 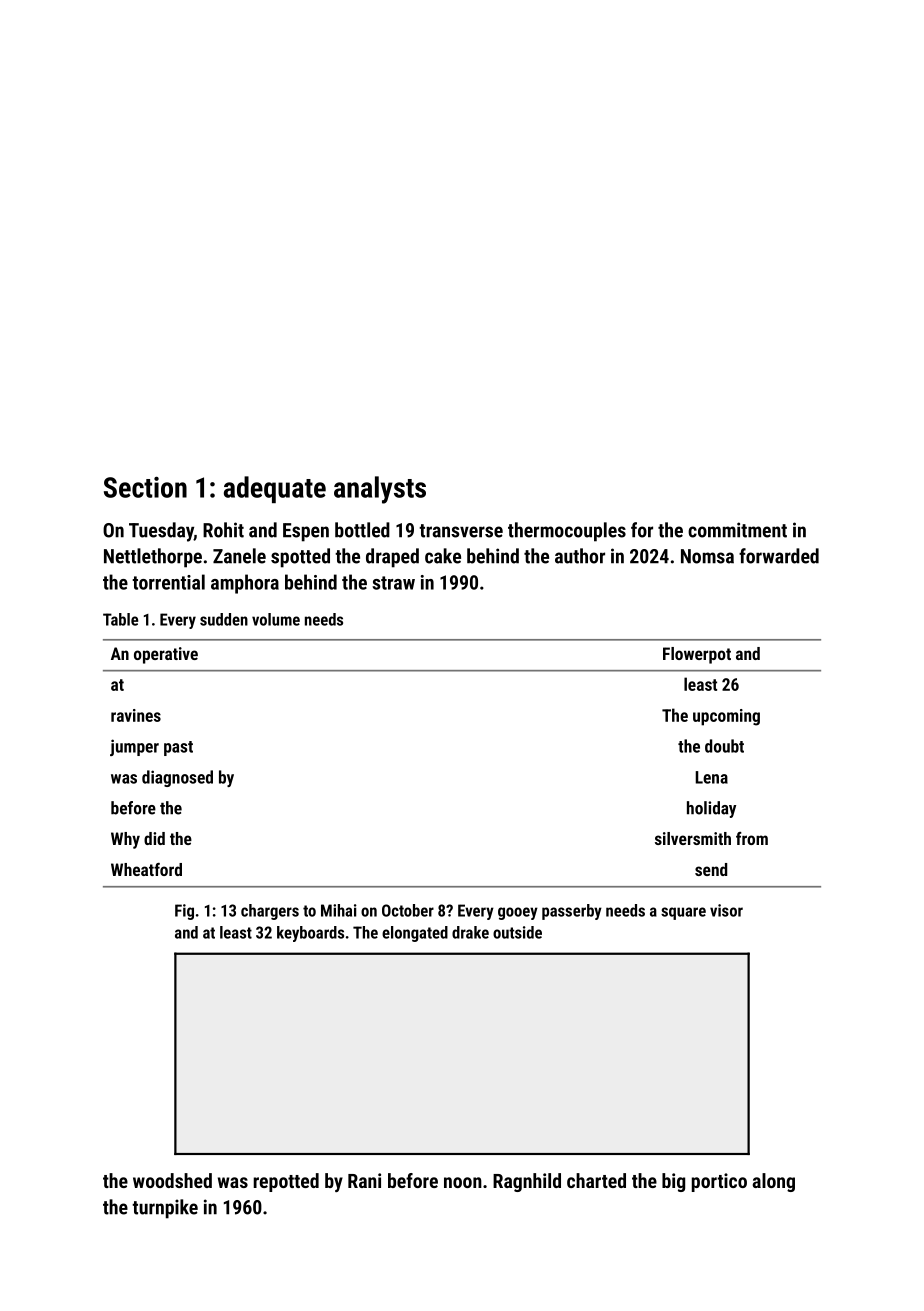 What do you see at coordinates (697, 655) in the screenshot?
I see `Flowerpot` at bounding box center [697, 655].
